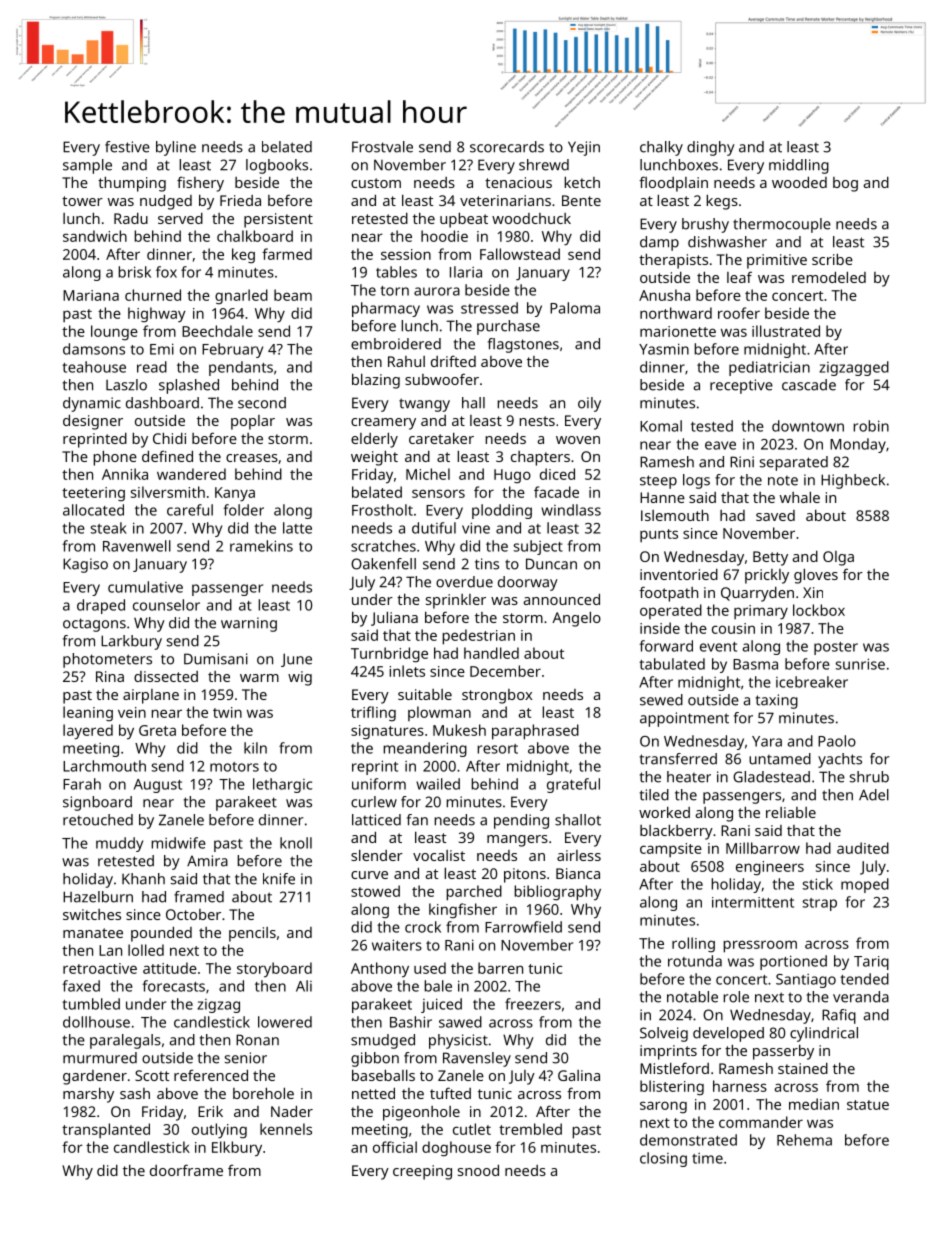 This page has width=952, height=1233. What do you see at coordinates (261, 546) in the page?
I see `ramekins` at bounding box center [261, 546].
